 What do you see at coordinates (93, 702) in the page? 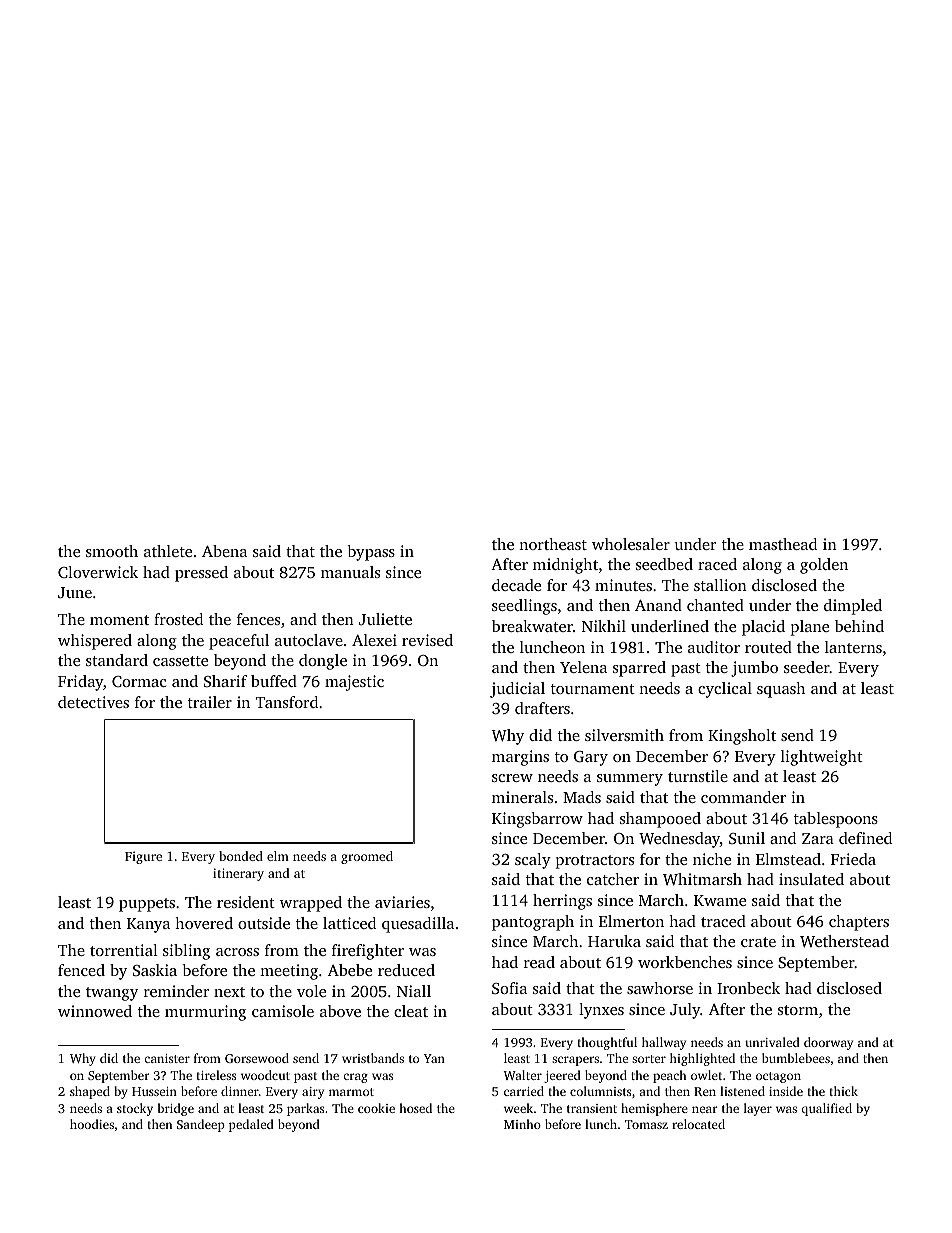
I see `detectives` at bounding box center [93, 702].
